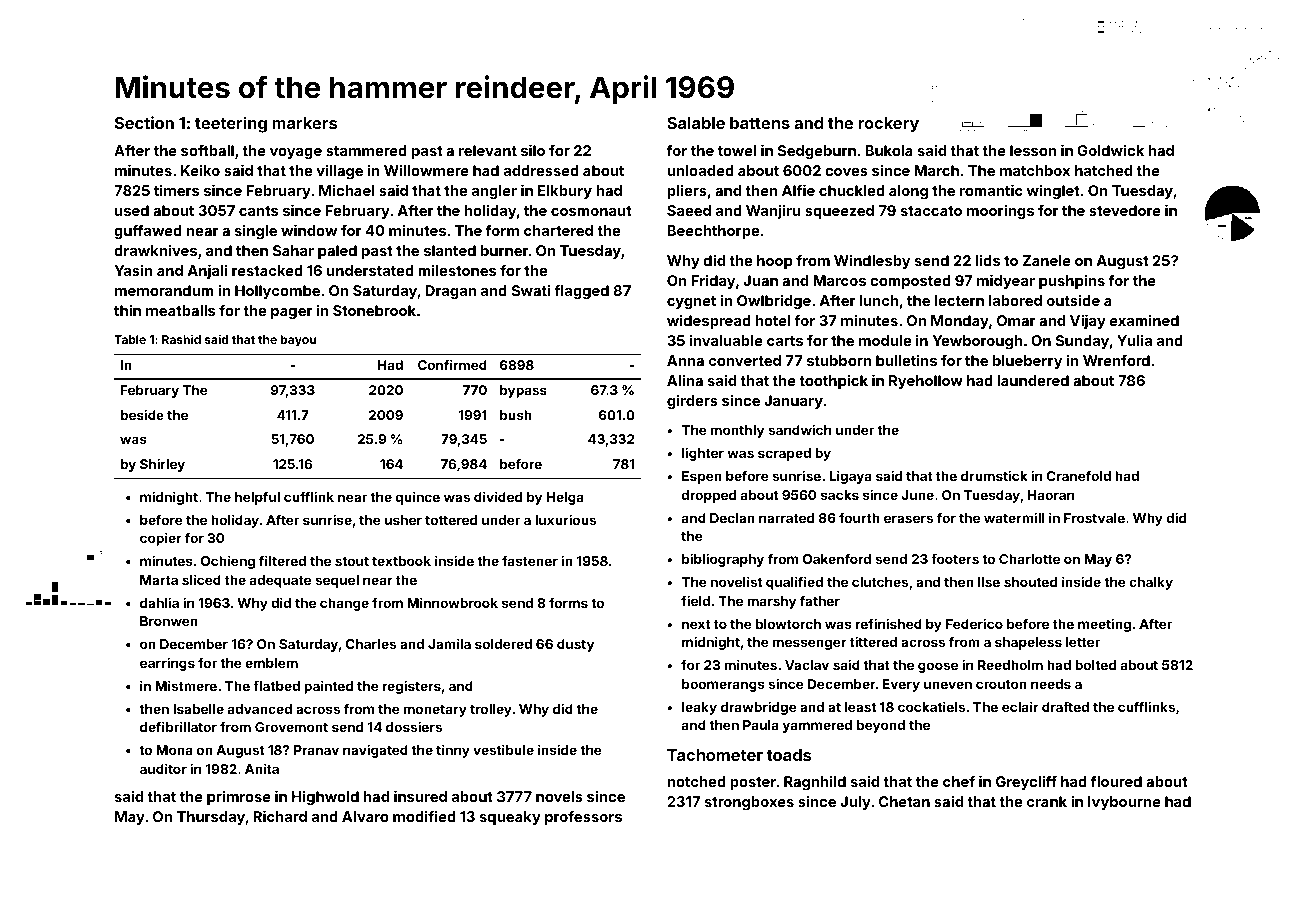  Describe the element at coordinates (366, 150) in the screenshot. I see `stammered` at that location.
